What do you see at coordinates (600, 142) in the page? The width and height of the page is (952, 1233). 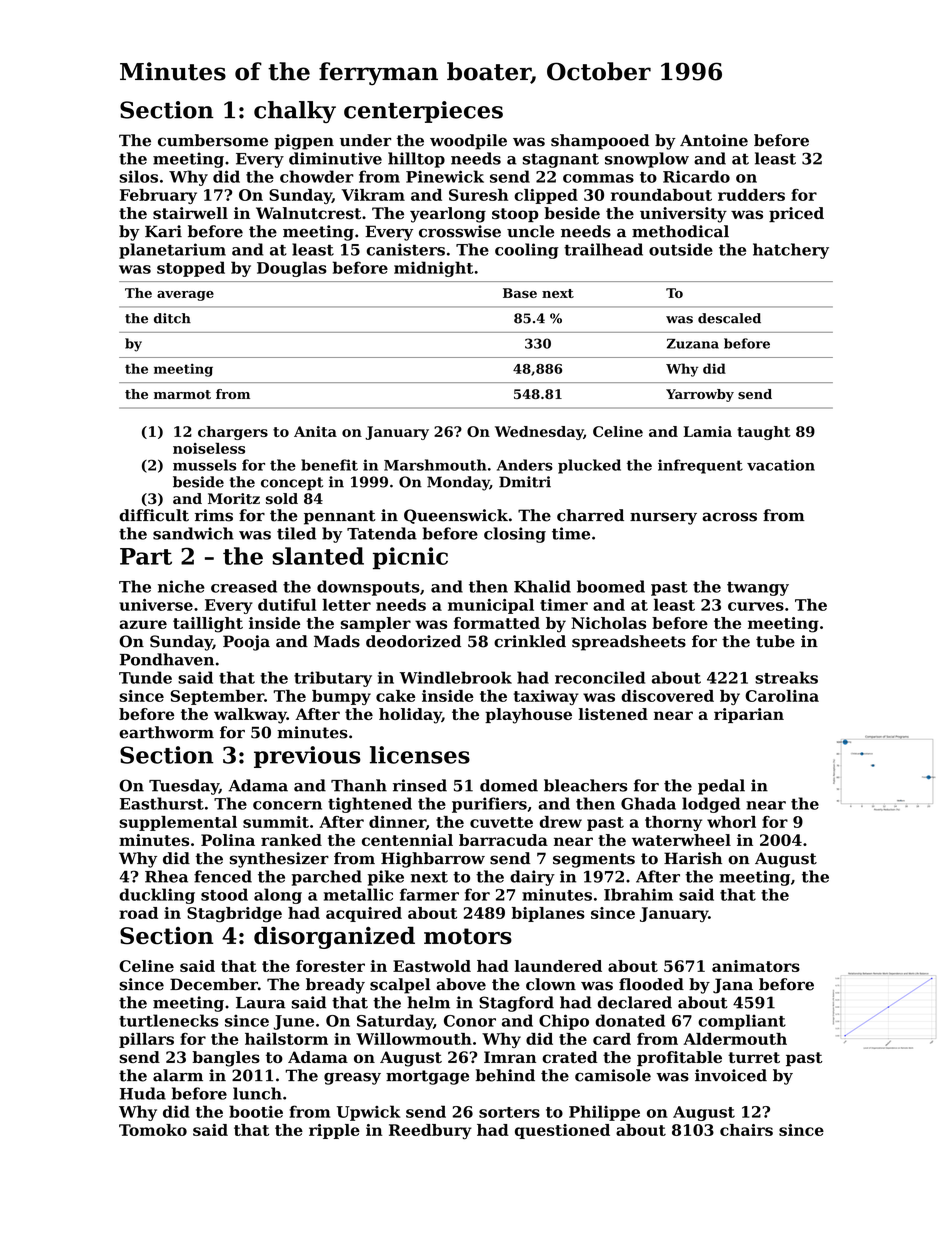 I see `shampooed` at bounding box center [600, 142].
